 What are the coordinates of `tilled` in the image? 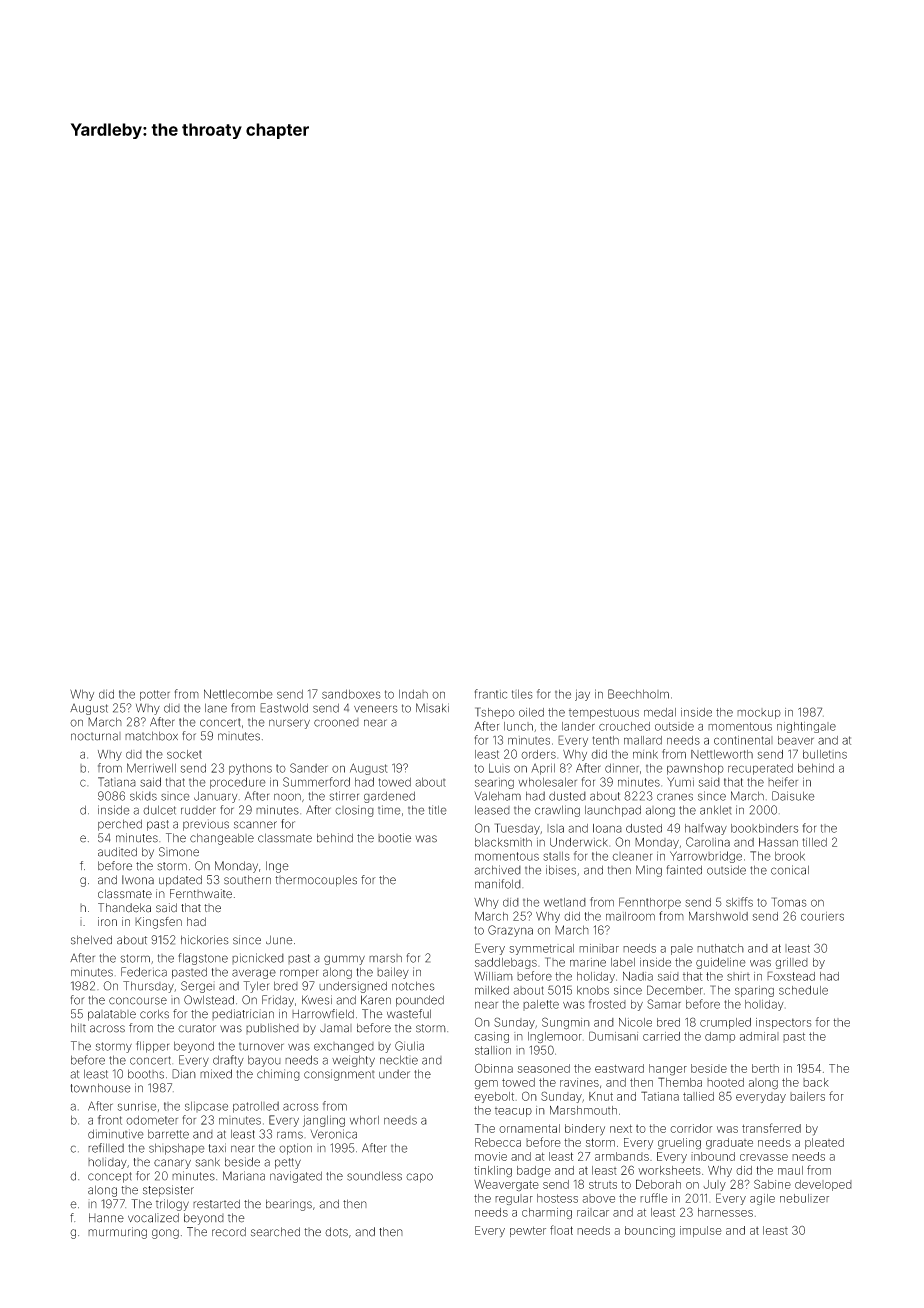 It's located at (815, 842).
